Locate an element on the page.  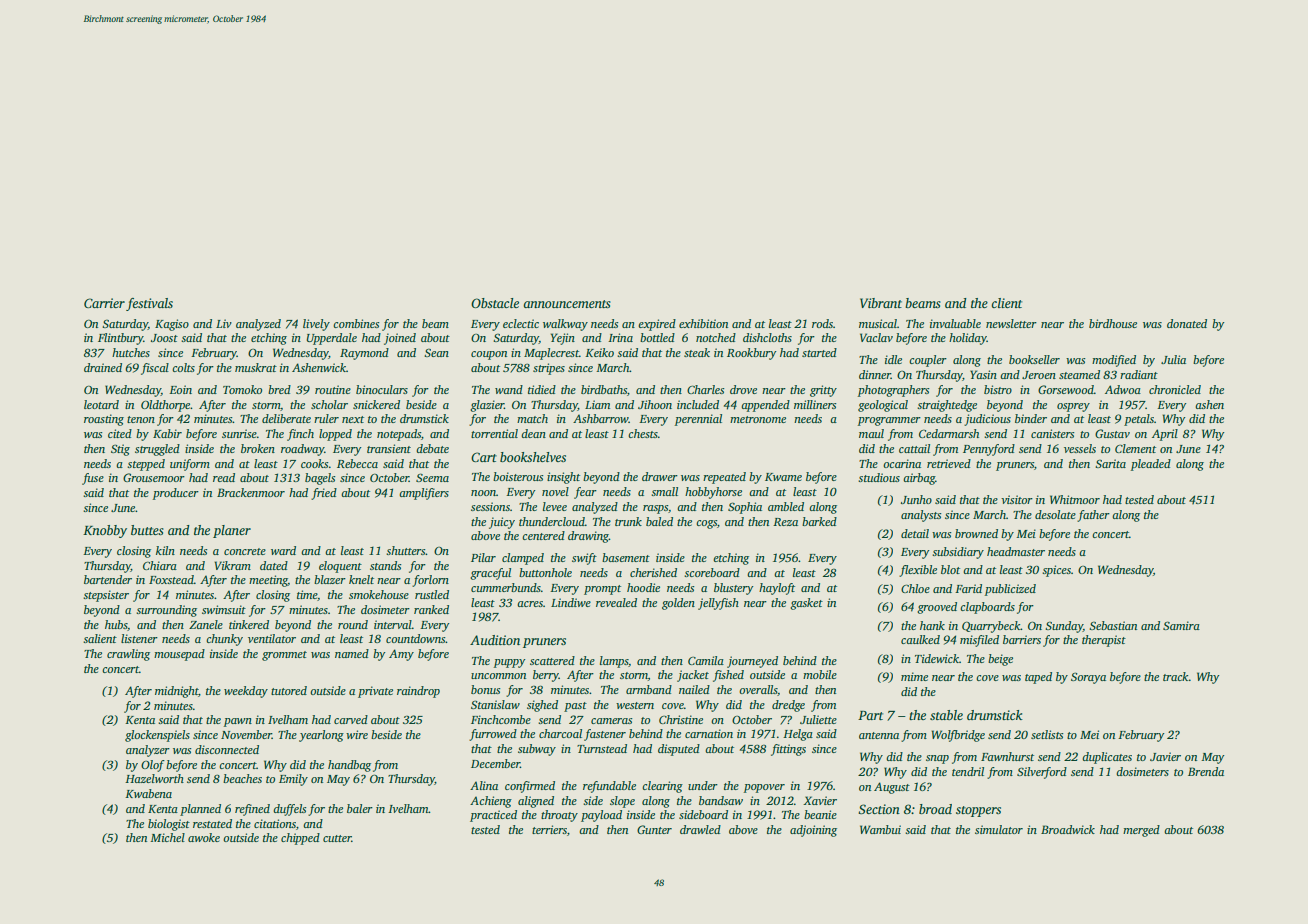
gasket is located at coordinates (806, 604).
